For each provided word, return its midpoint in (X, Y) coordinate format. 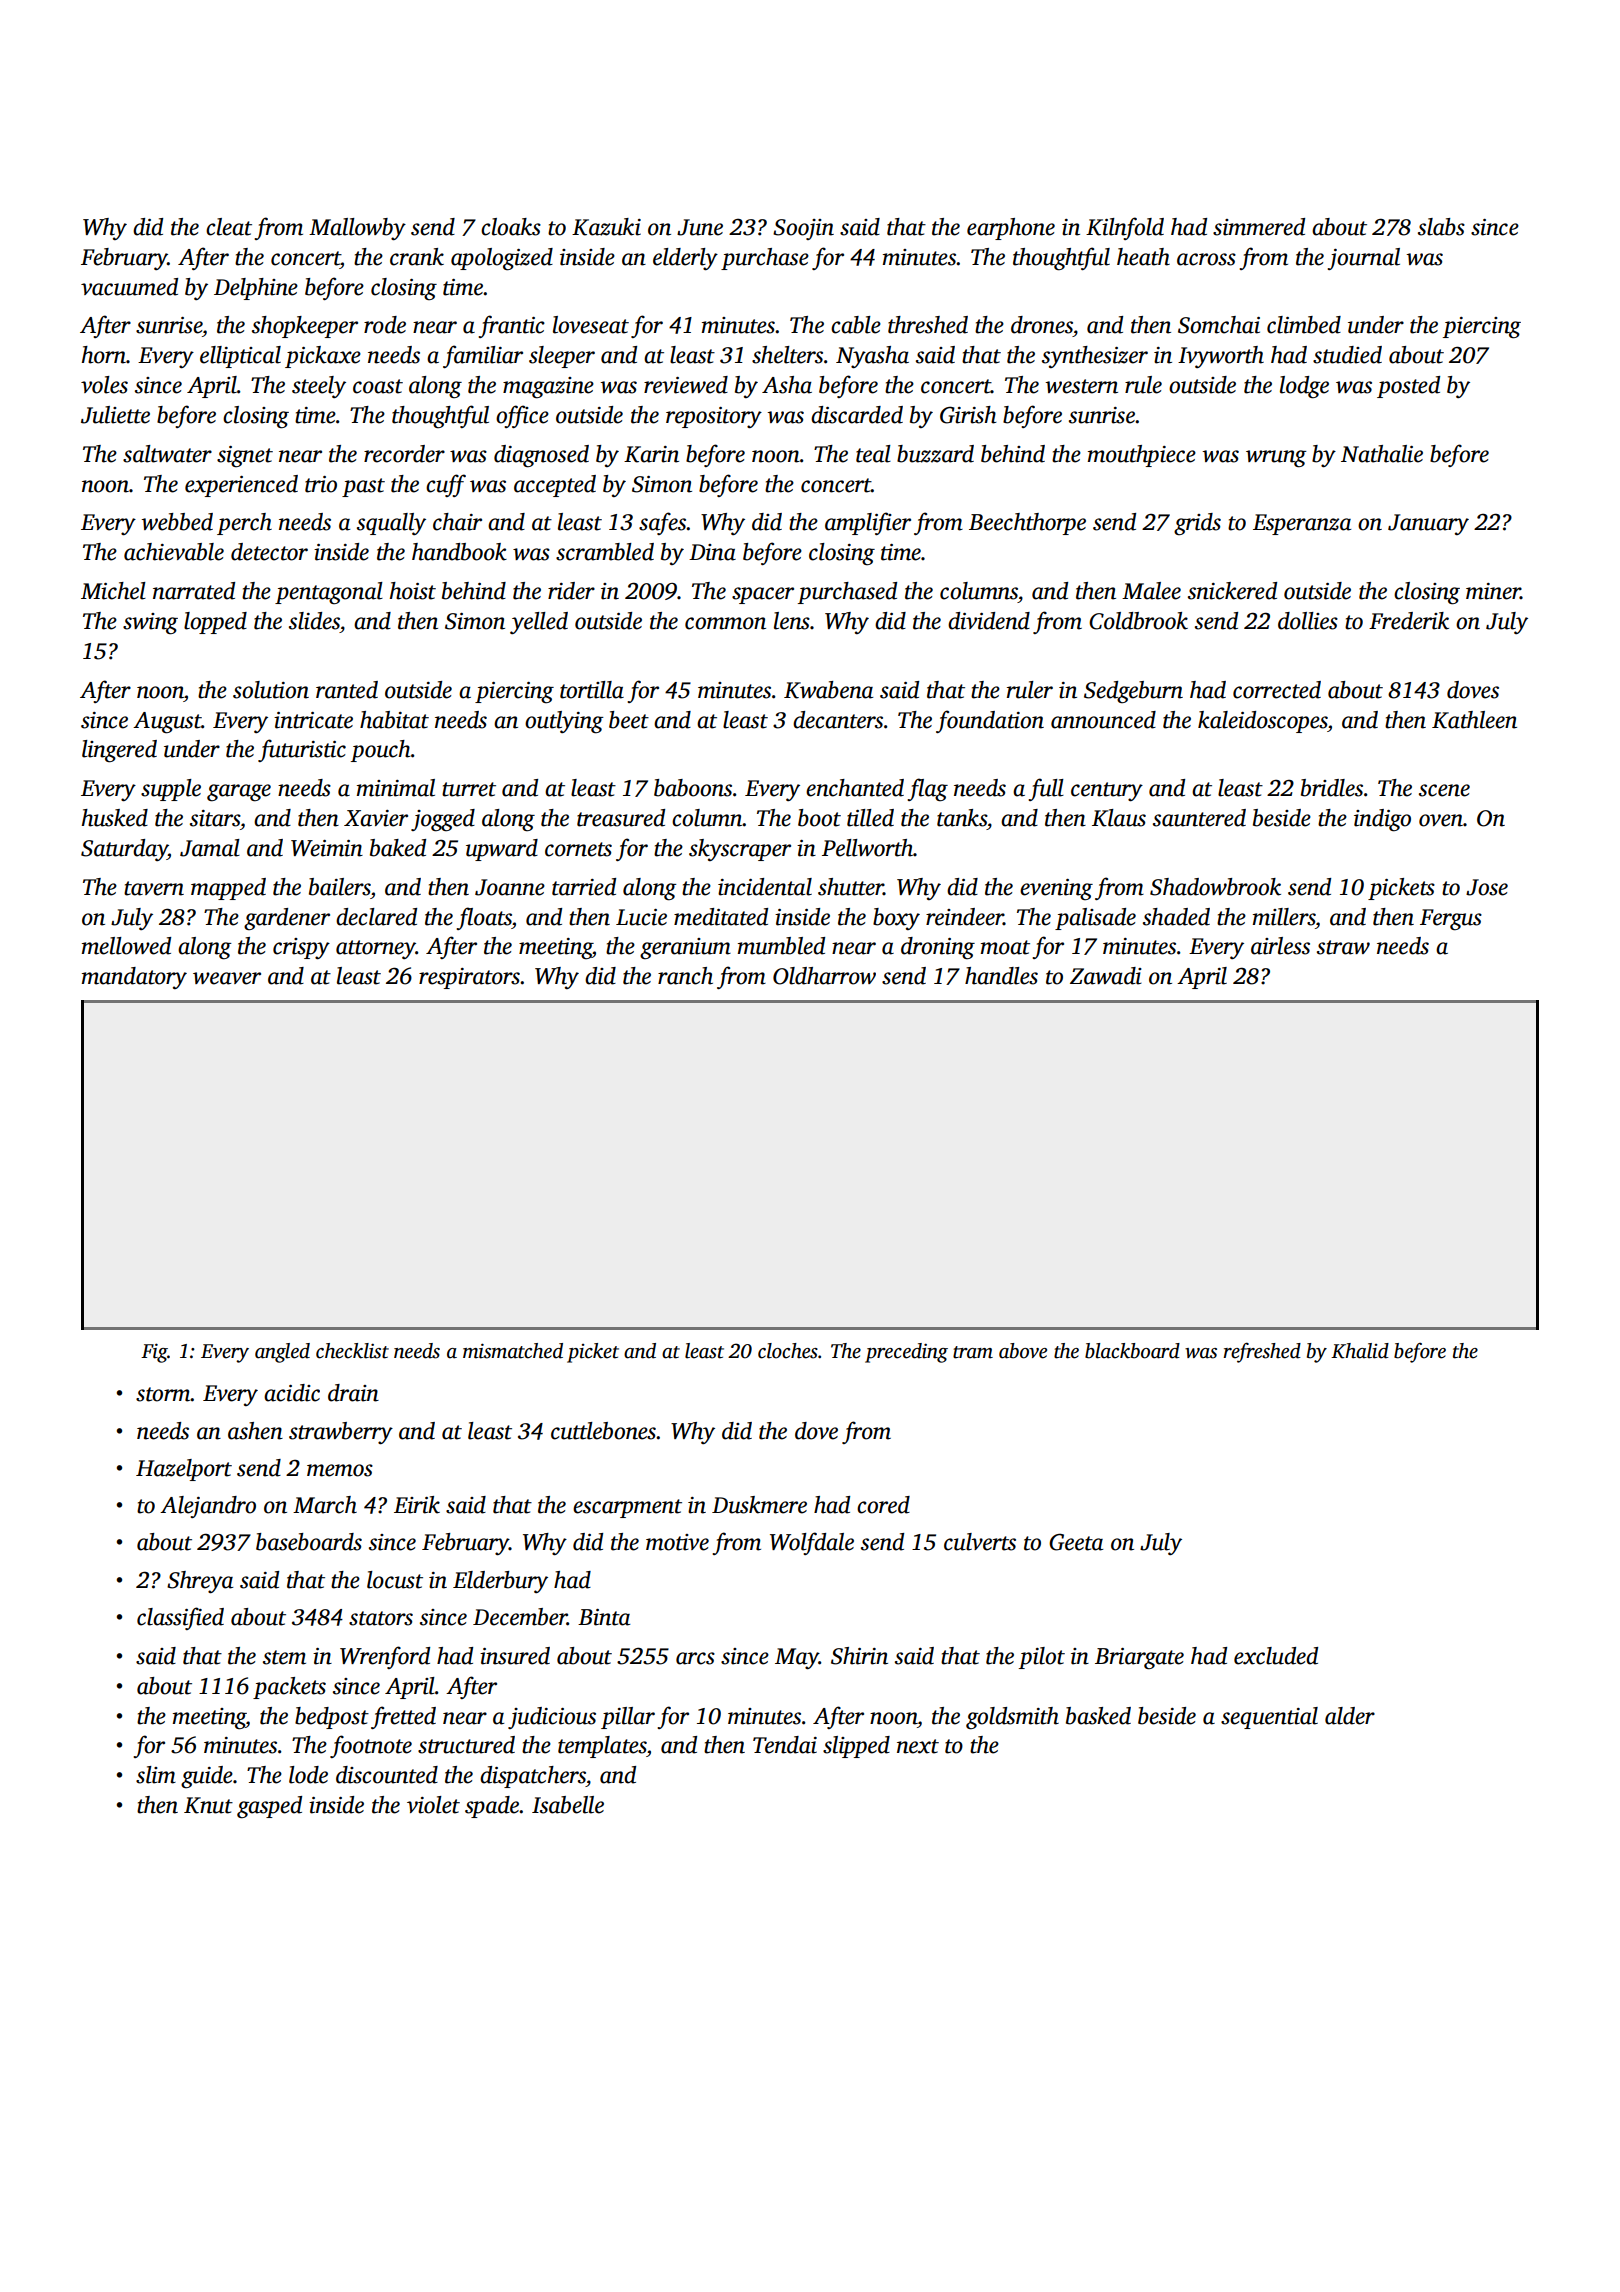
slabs (1441, 227)
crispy (301, 948)
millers (1284, 917)
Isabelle (568, 1805)
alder (1350, 1716)
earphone (1011, 229)
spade (492, 1807)
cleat (229, 227)
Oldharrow (824, 976)
